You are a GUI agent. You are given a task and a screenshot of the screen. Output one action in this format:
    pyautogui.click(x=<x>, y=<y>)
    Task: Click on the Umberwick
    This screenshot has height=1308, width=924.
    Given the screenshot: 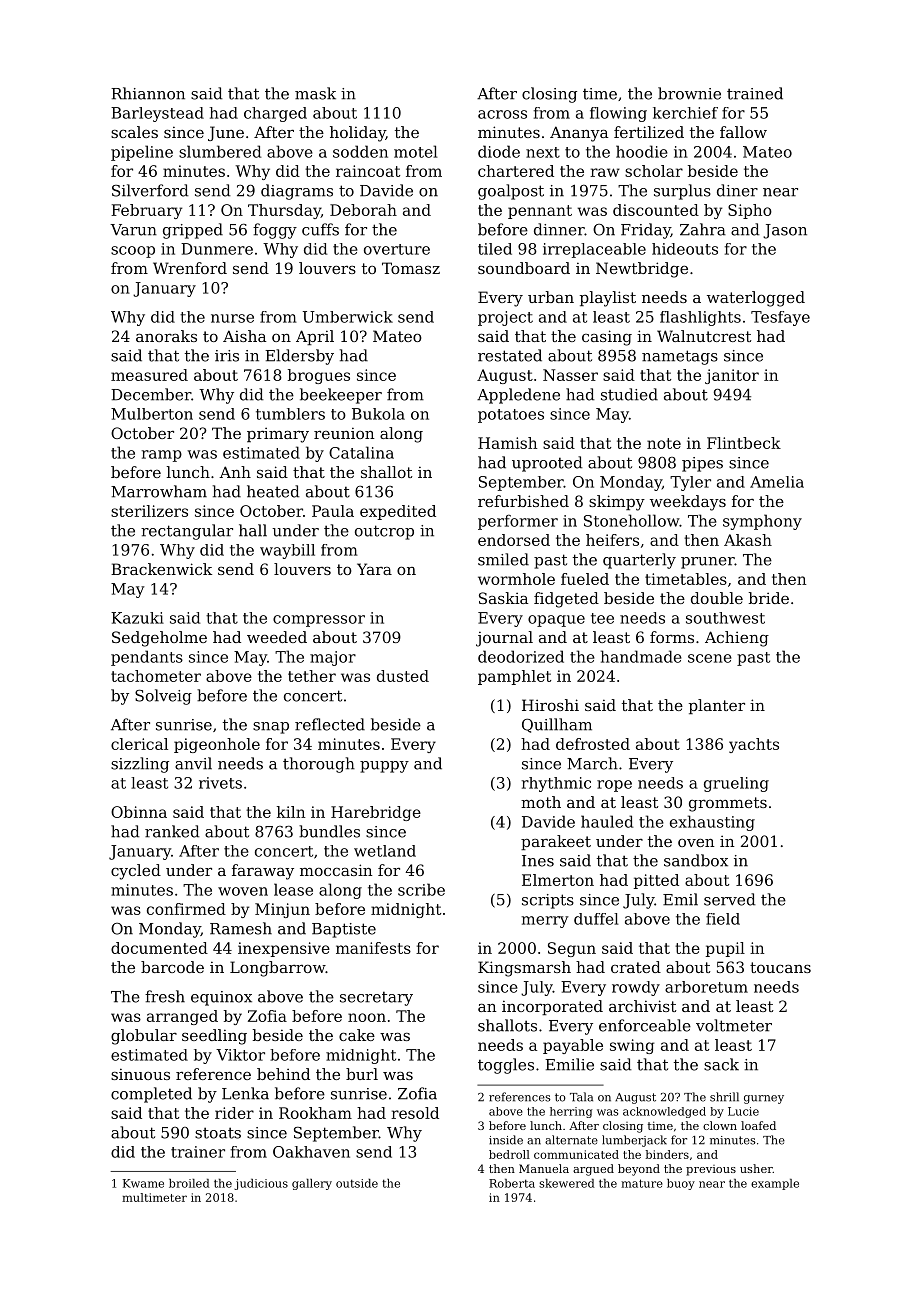 What is the action you would take?
    pyautogui.click(x=348, y=317)
